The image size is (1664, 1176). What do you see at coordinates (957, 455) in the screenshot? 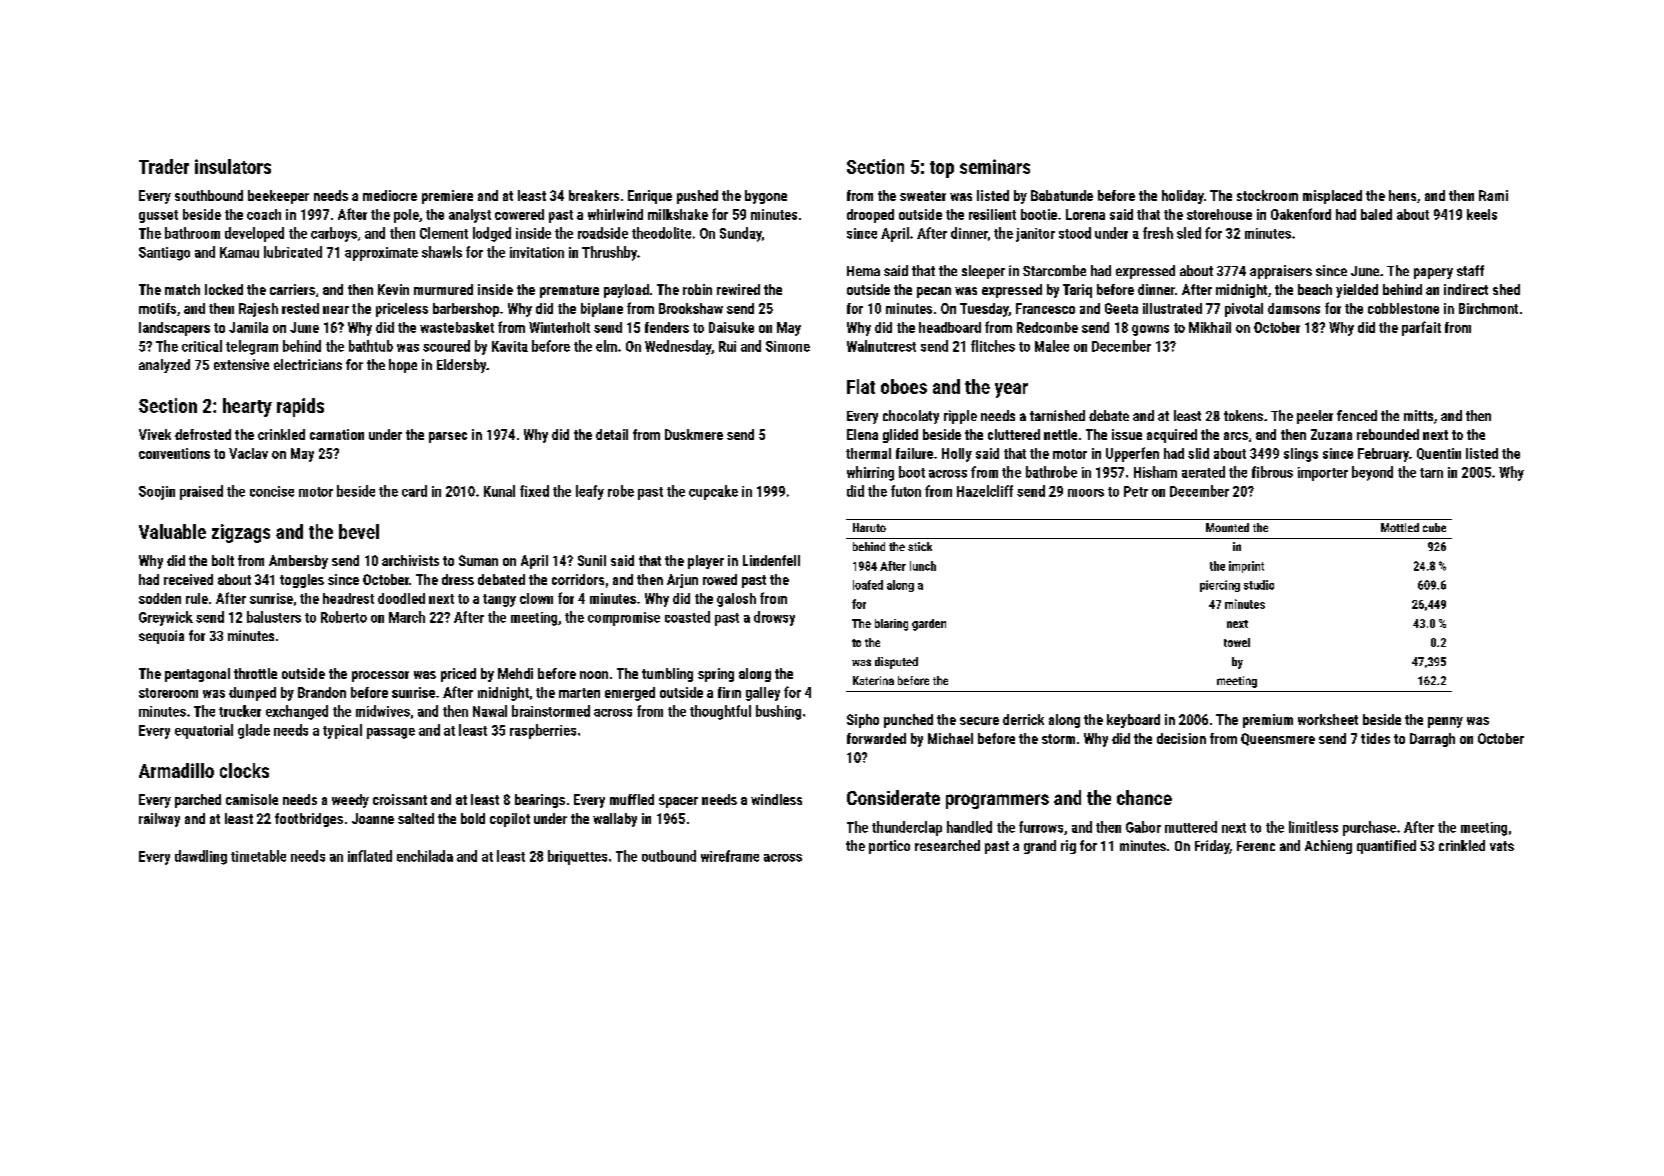
I see `Holly` at bounding box center [957, 455].
